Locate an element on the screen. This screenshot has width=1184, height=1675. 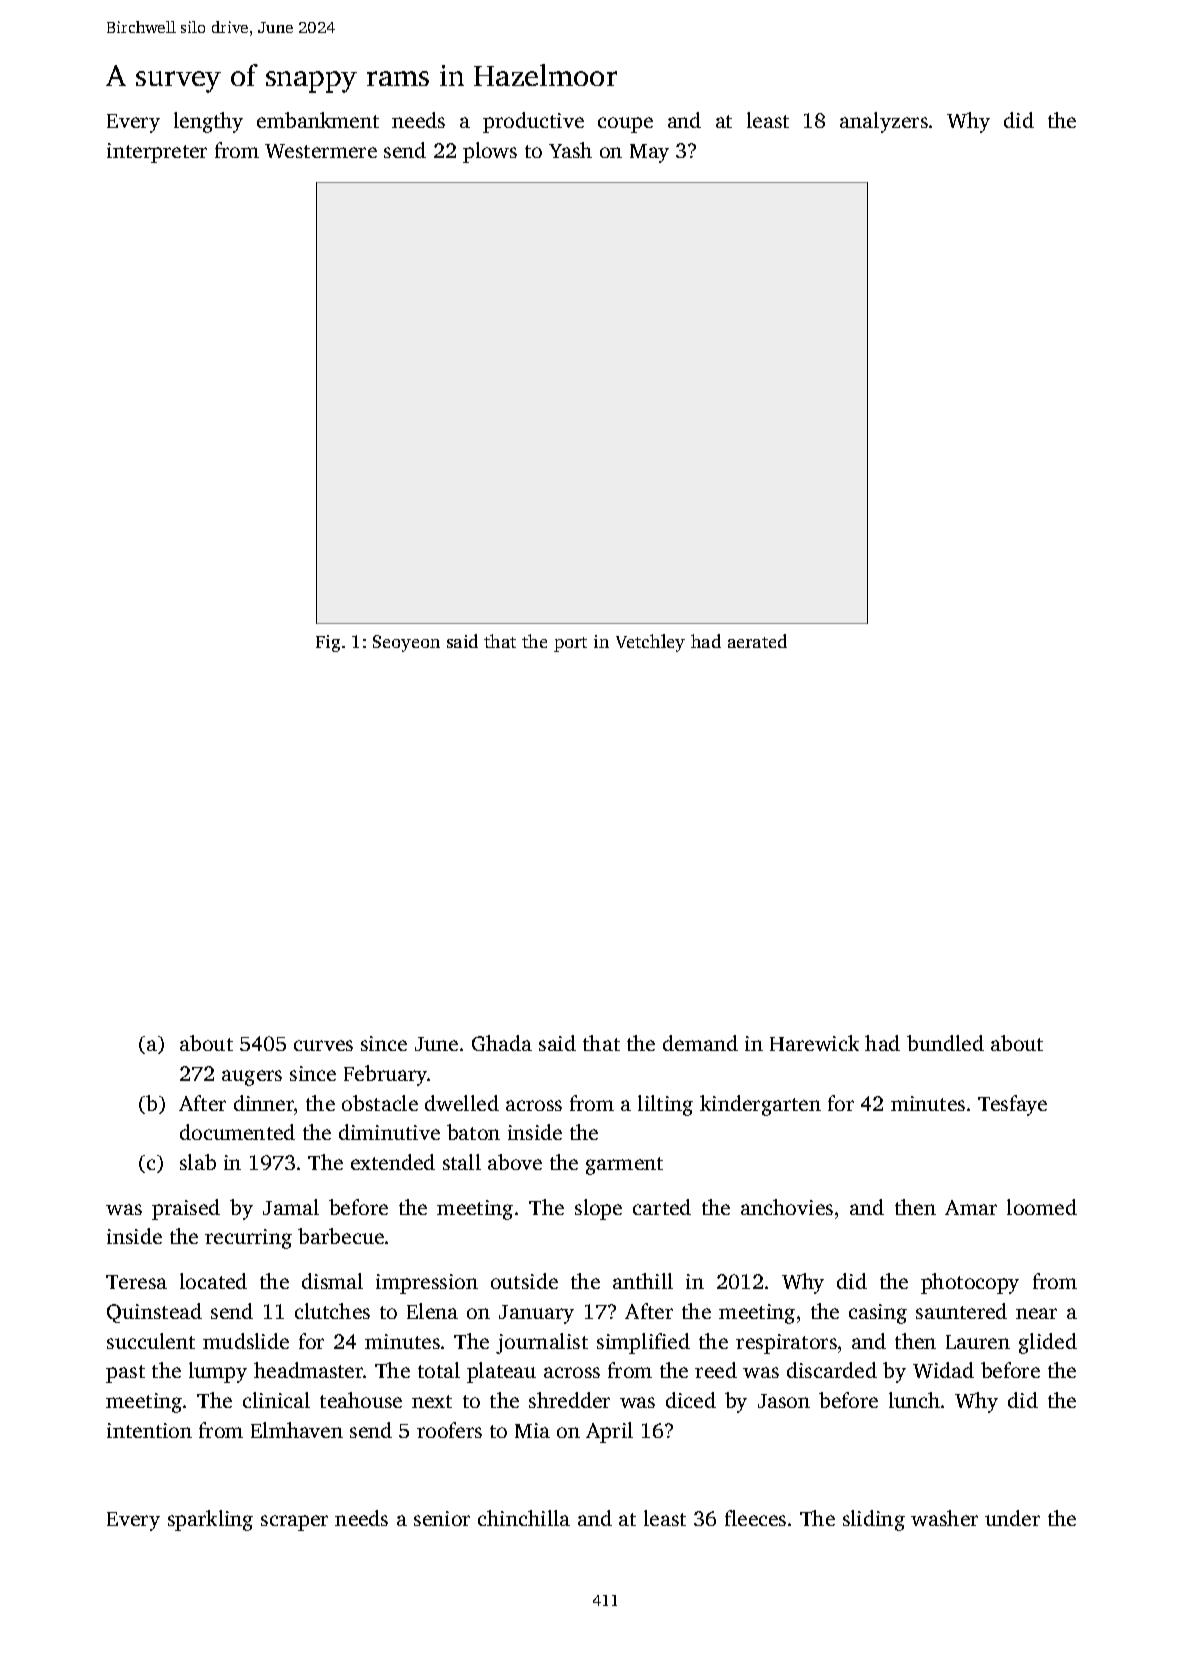
analyzers is located at coordinates (884, 122).
